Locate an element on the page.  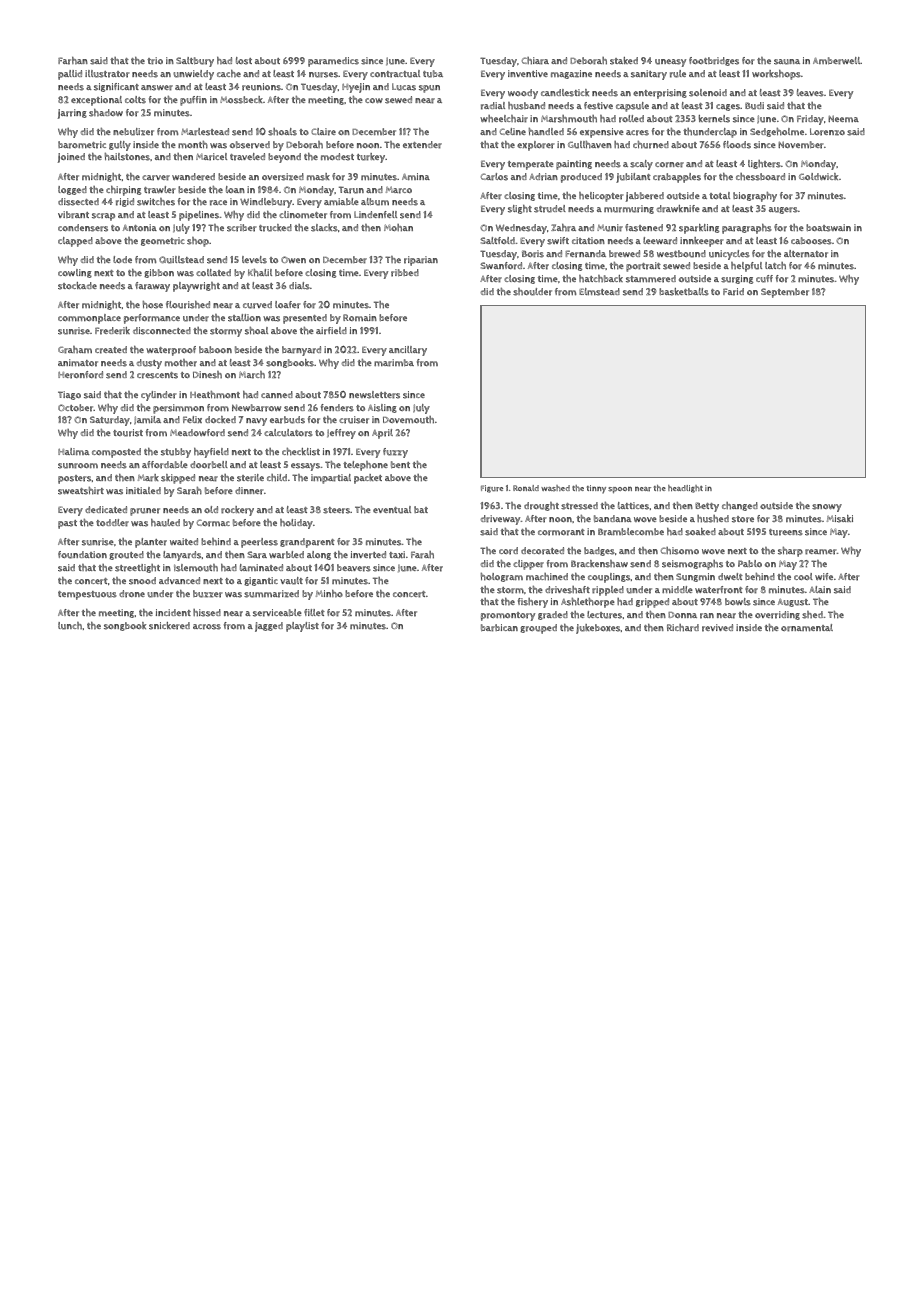
Chiara is located at coordinates (535, 61).
